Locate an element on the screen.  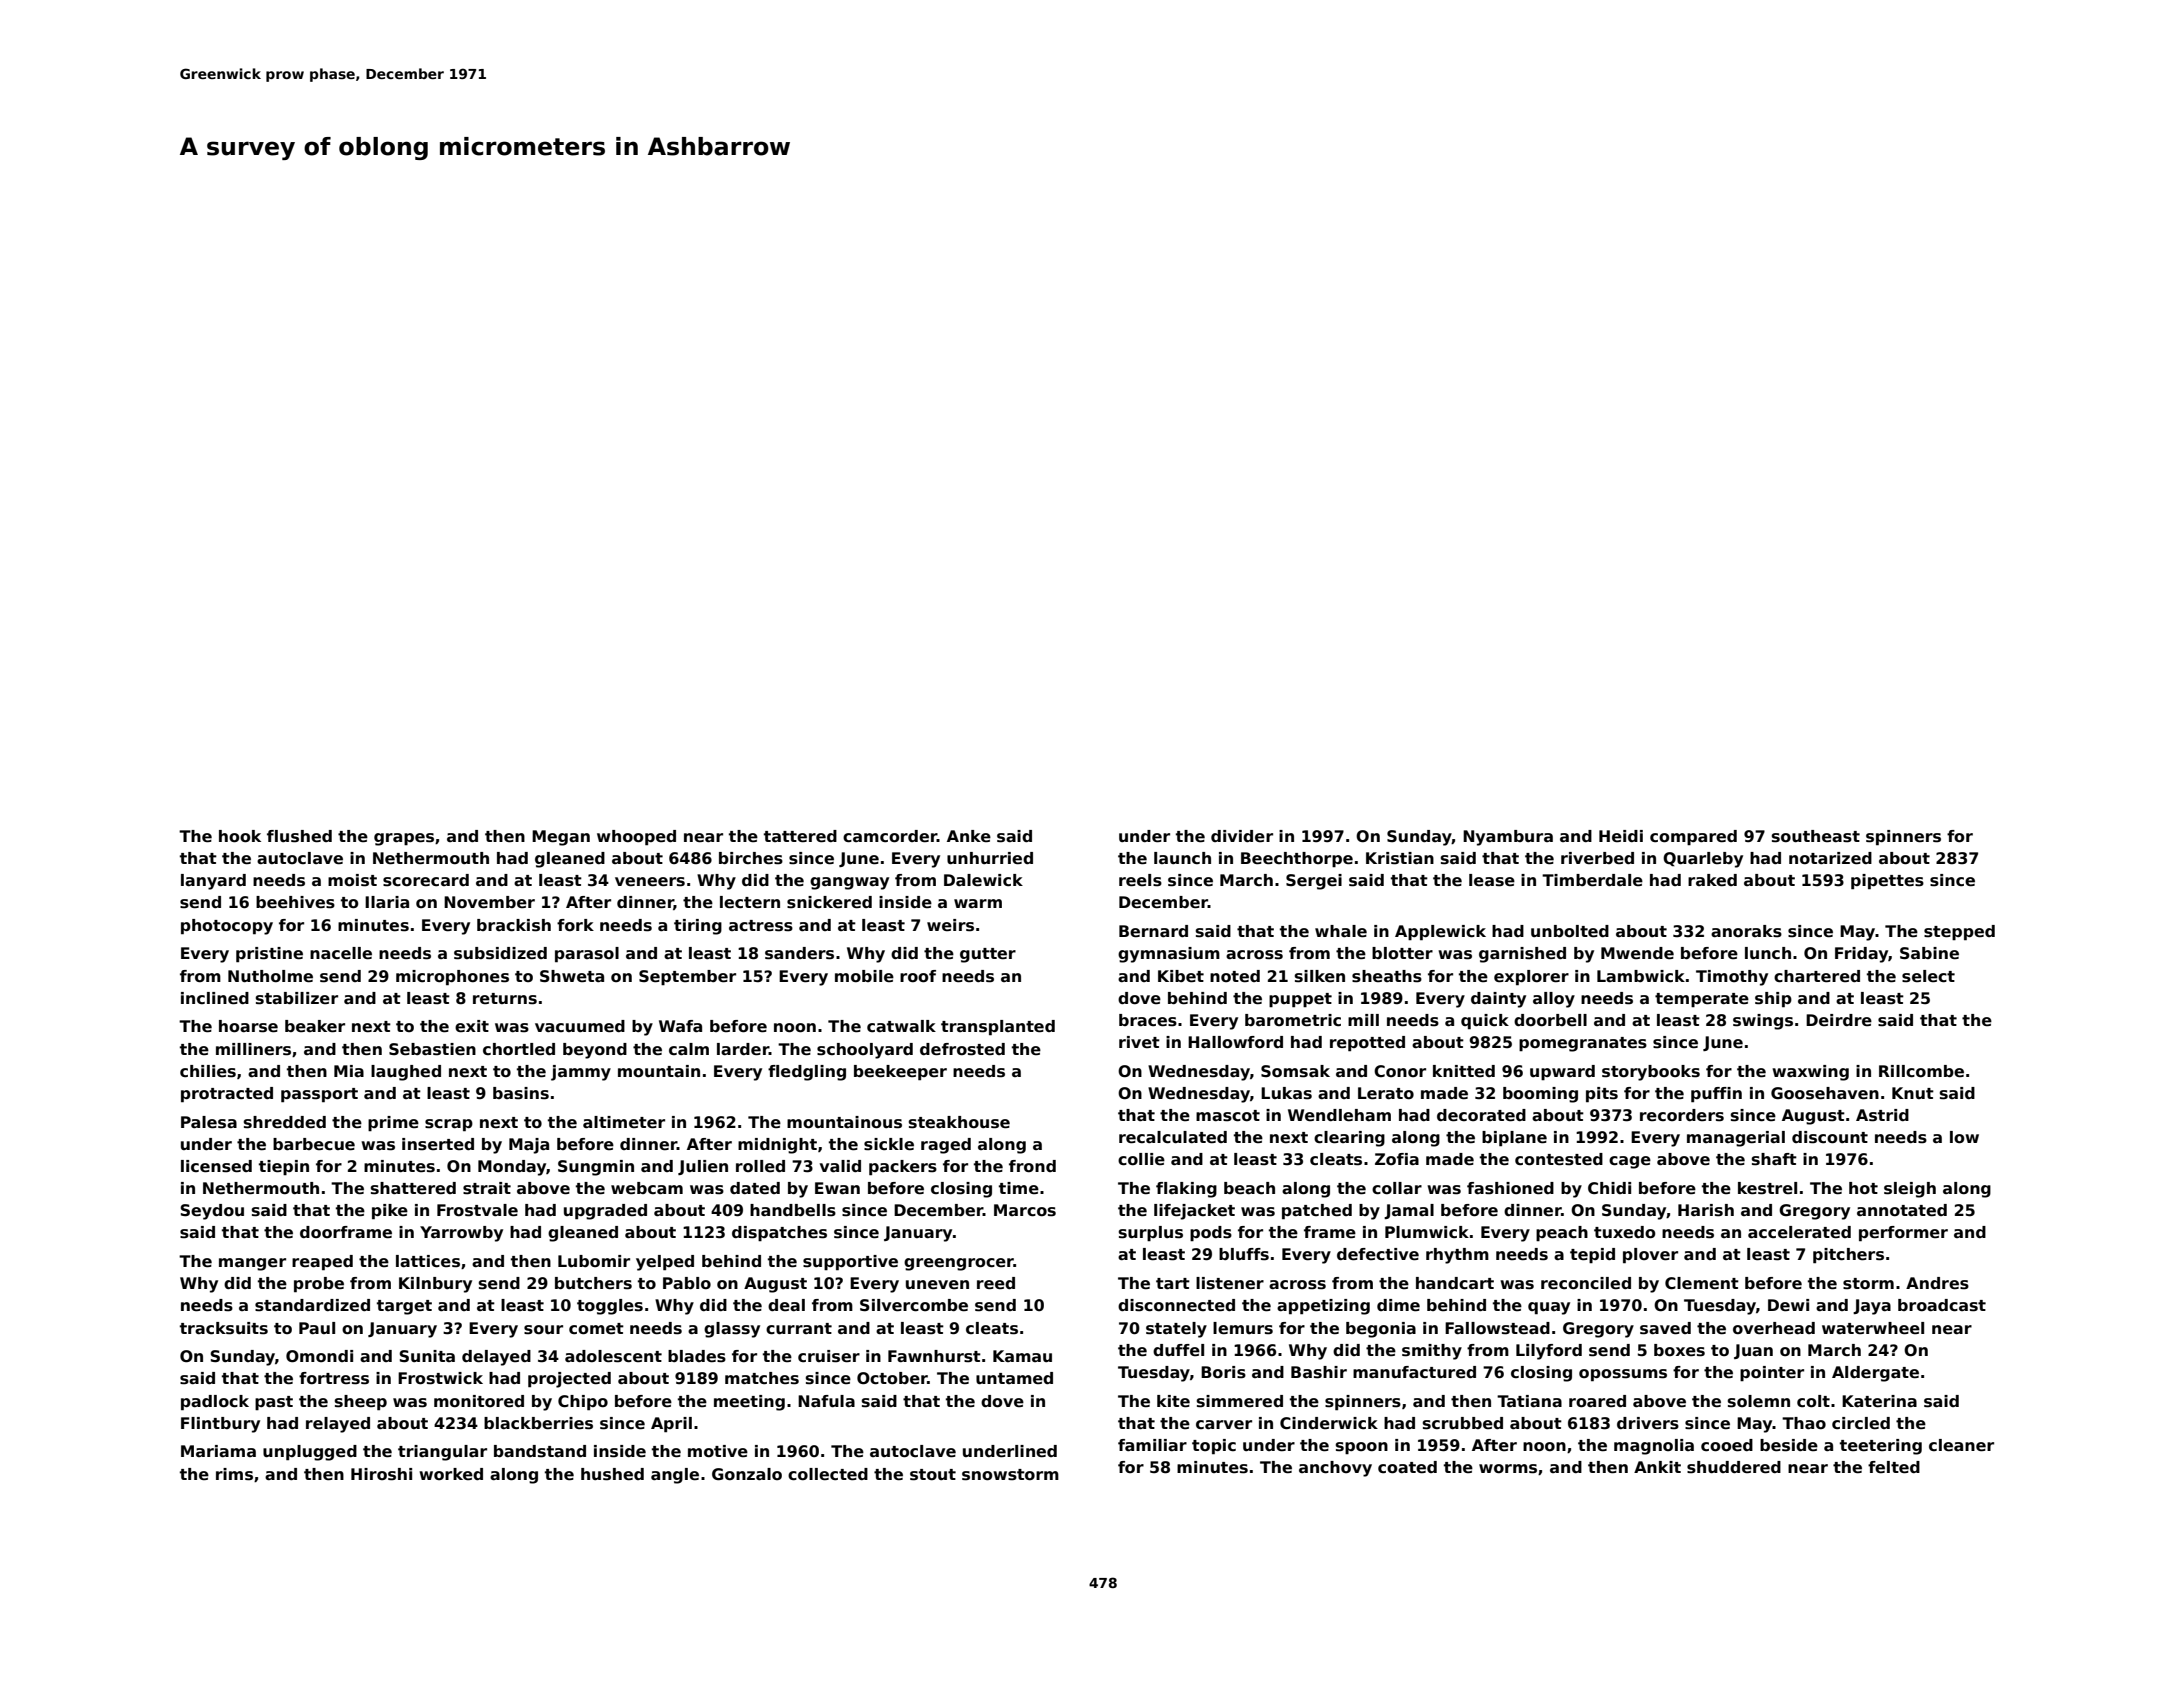
roof is located at coordinates (918, 976).
